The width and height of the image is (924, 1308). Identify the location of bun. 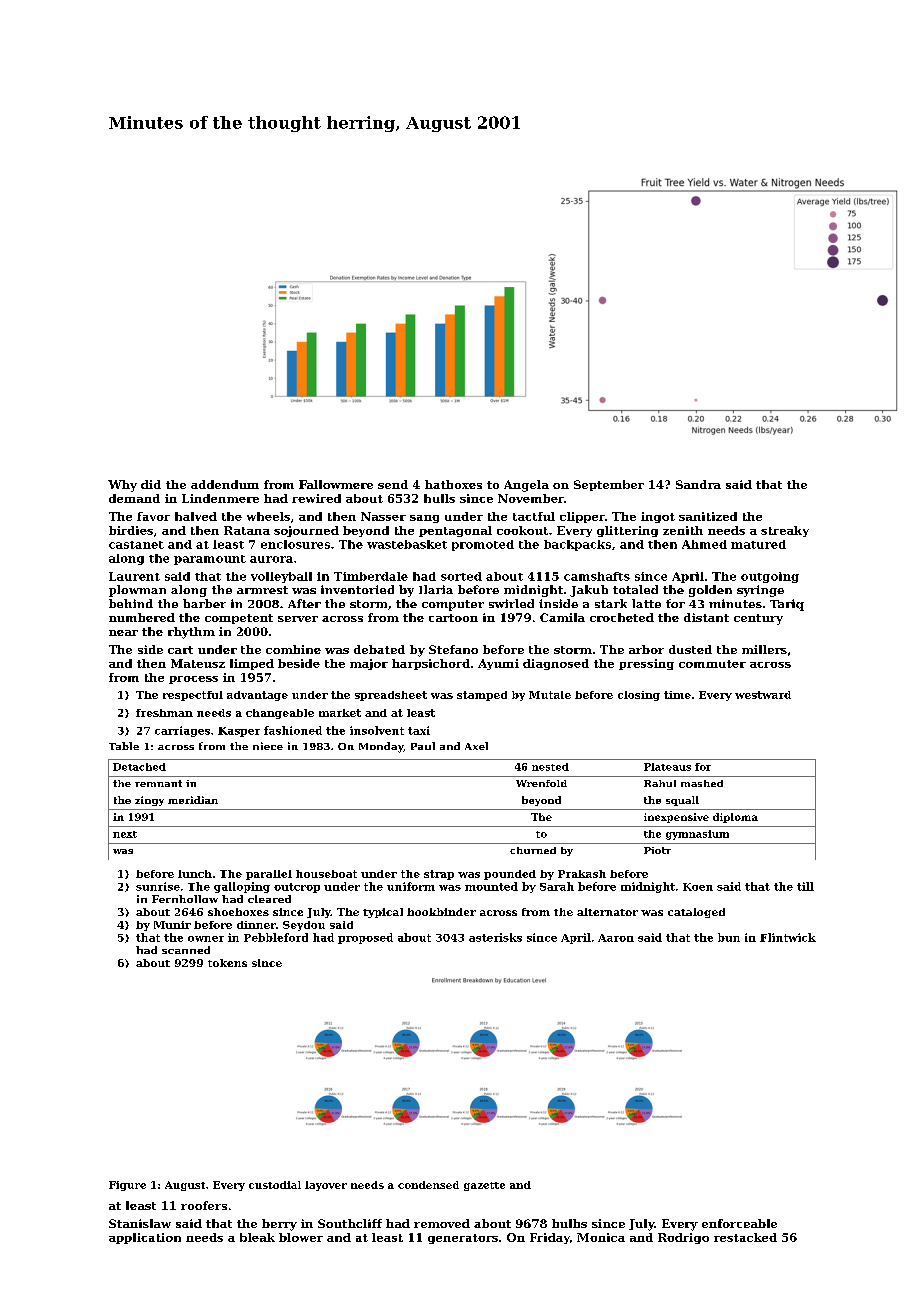
(729, 937).
